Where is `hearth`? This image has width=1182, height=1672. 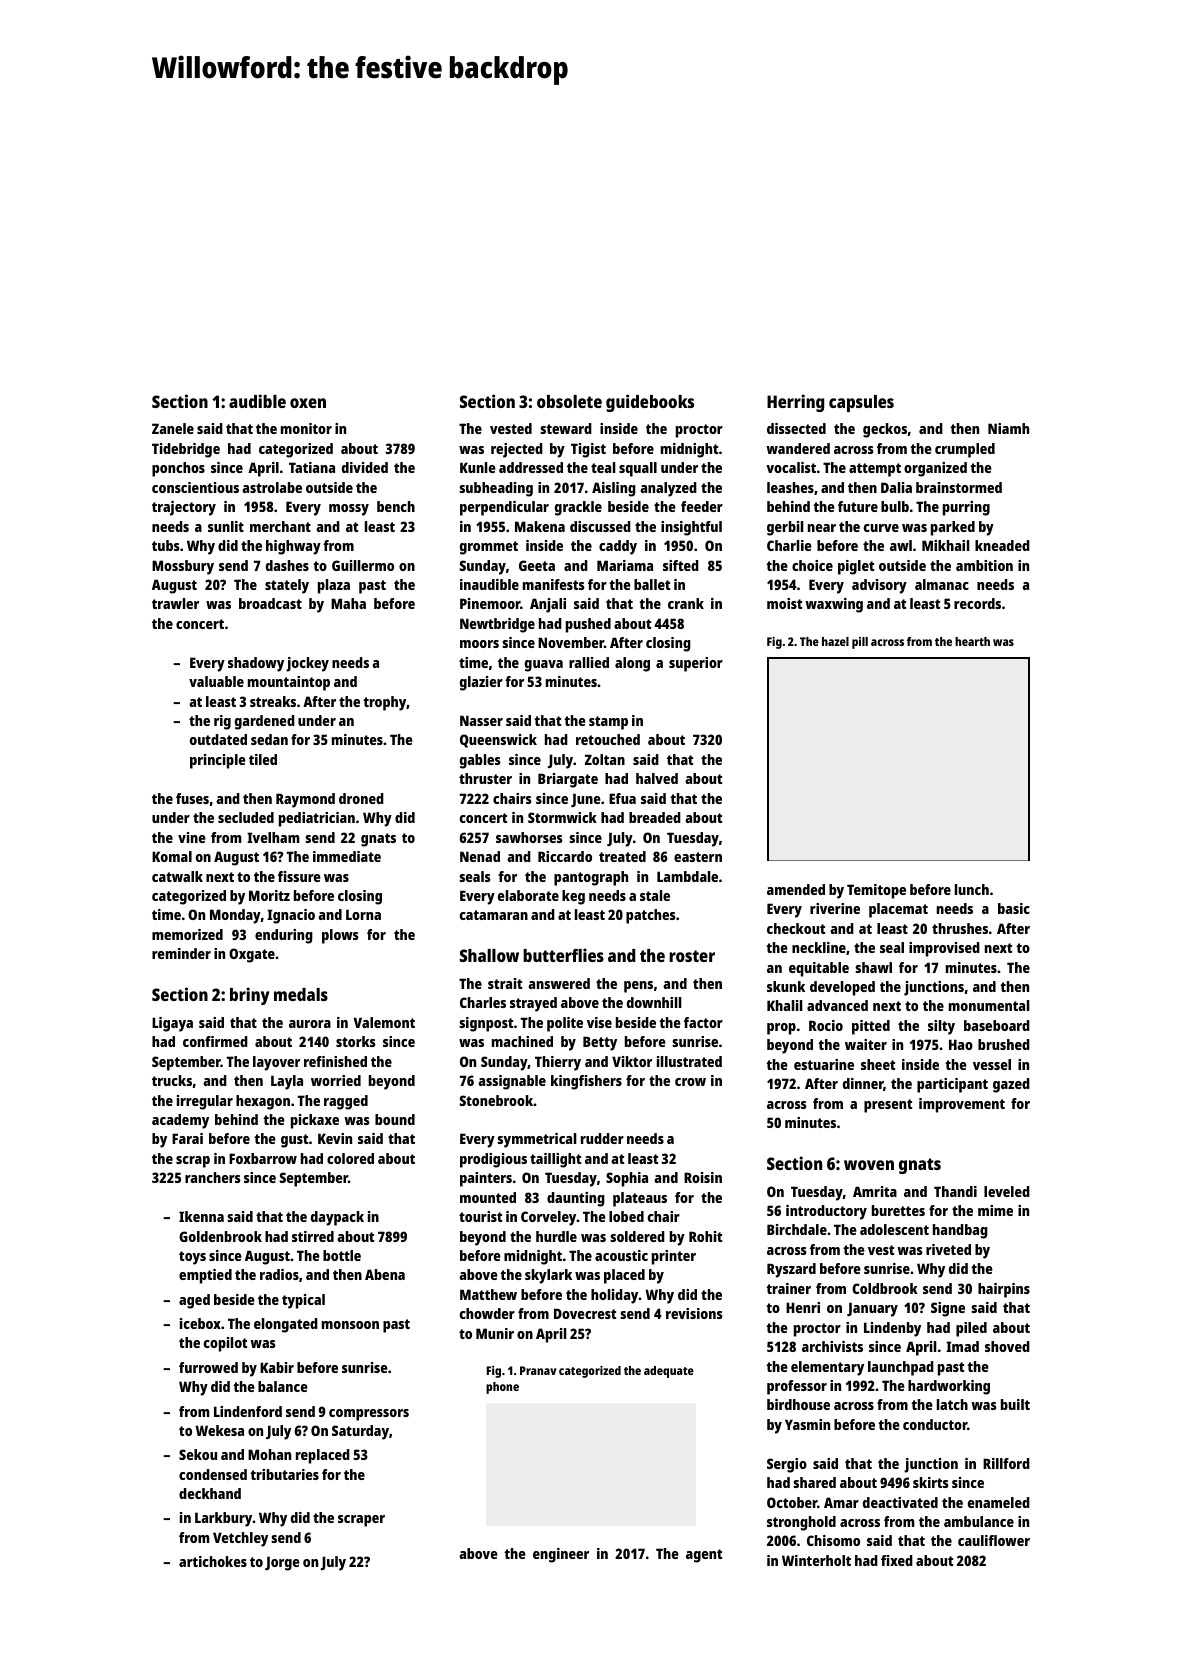 hearth is located at coordinates (972, 641).
